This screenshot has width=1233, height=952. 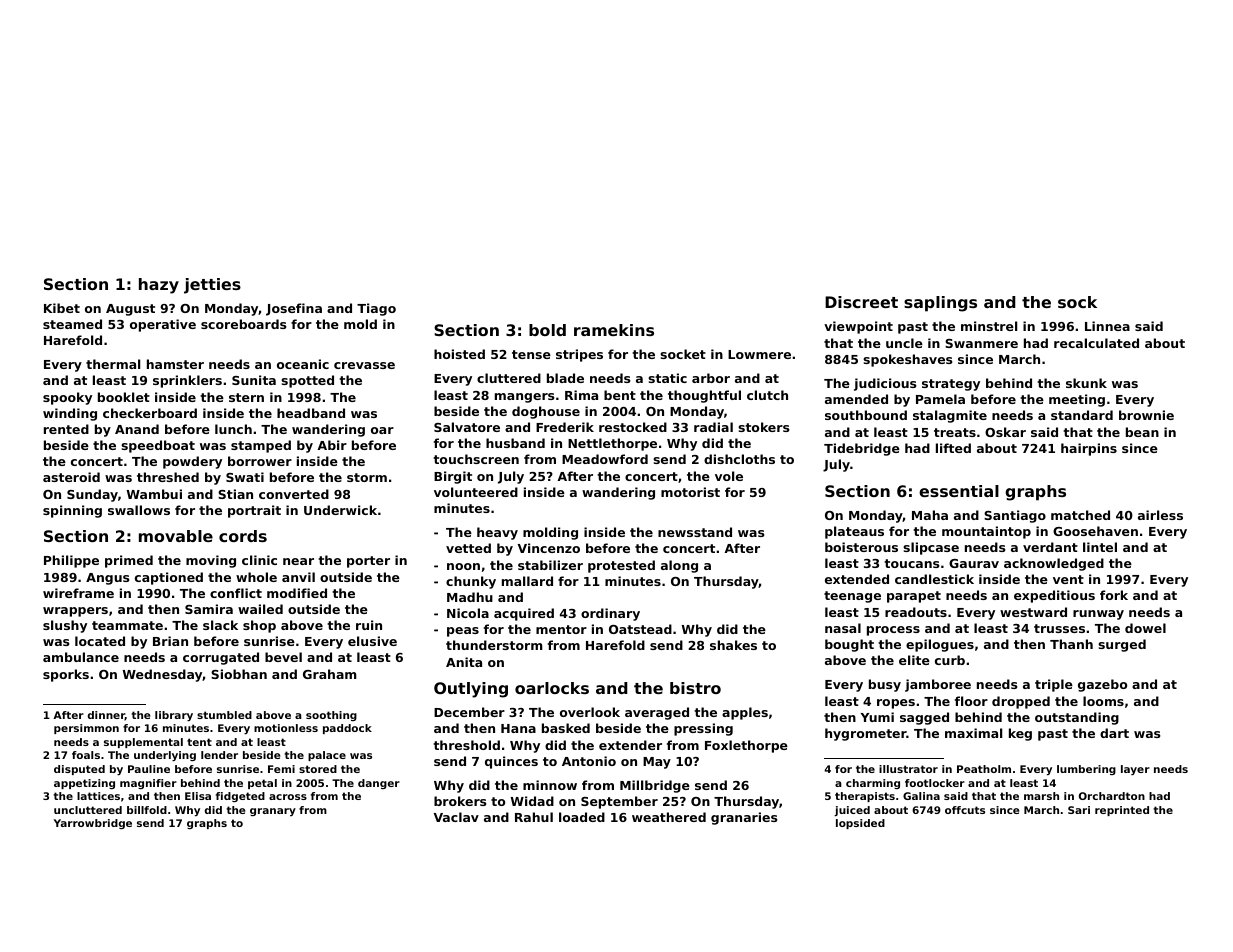 What do you see at coordinates (984, 769) in the screenshot?
I see `Peatholm` at bounding box center [984, 769].
